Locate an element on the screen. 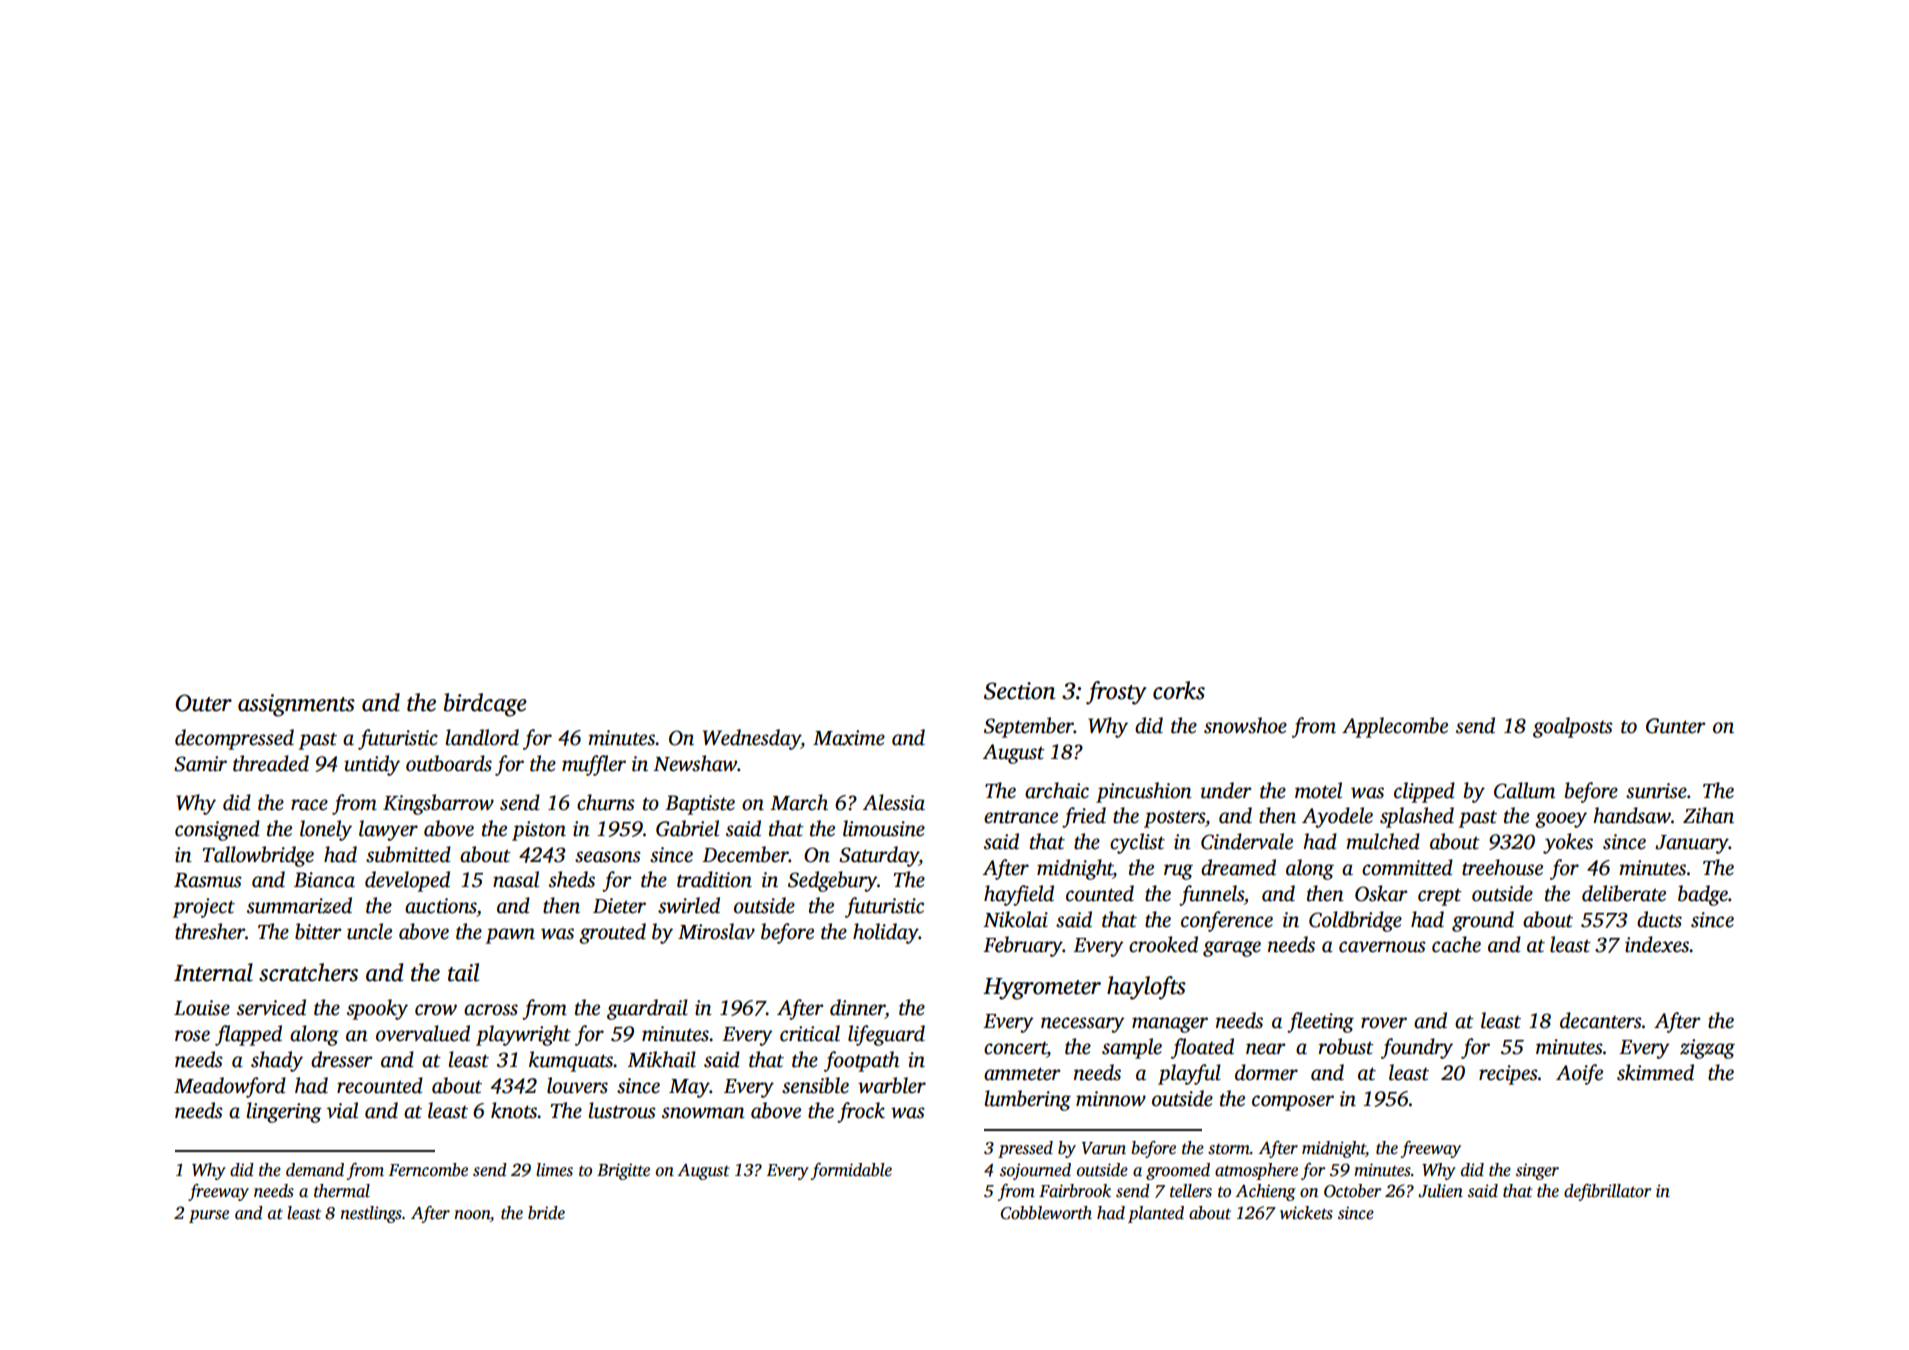 Image resolution: width=1909 pixels, height=1350 pixels. Newshaw is located at coordinates (695, 763).
